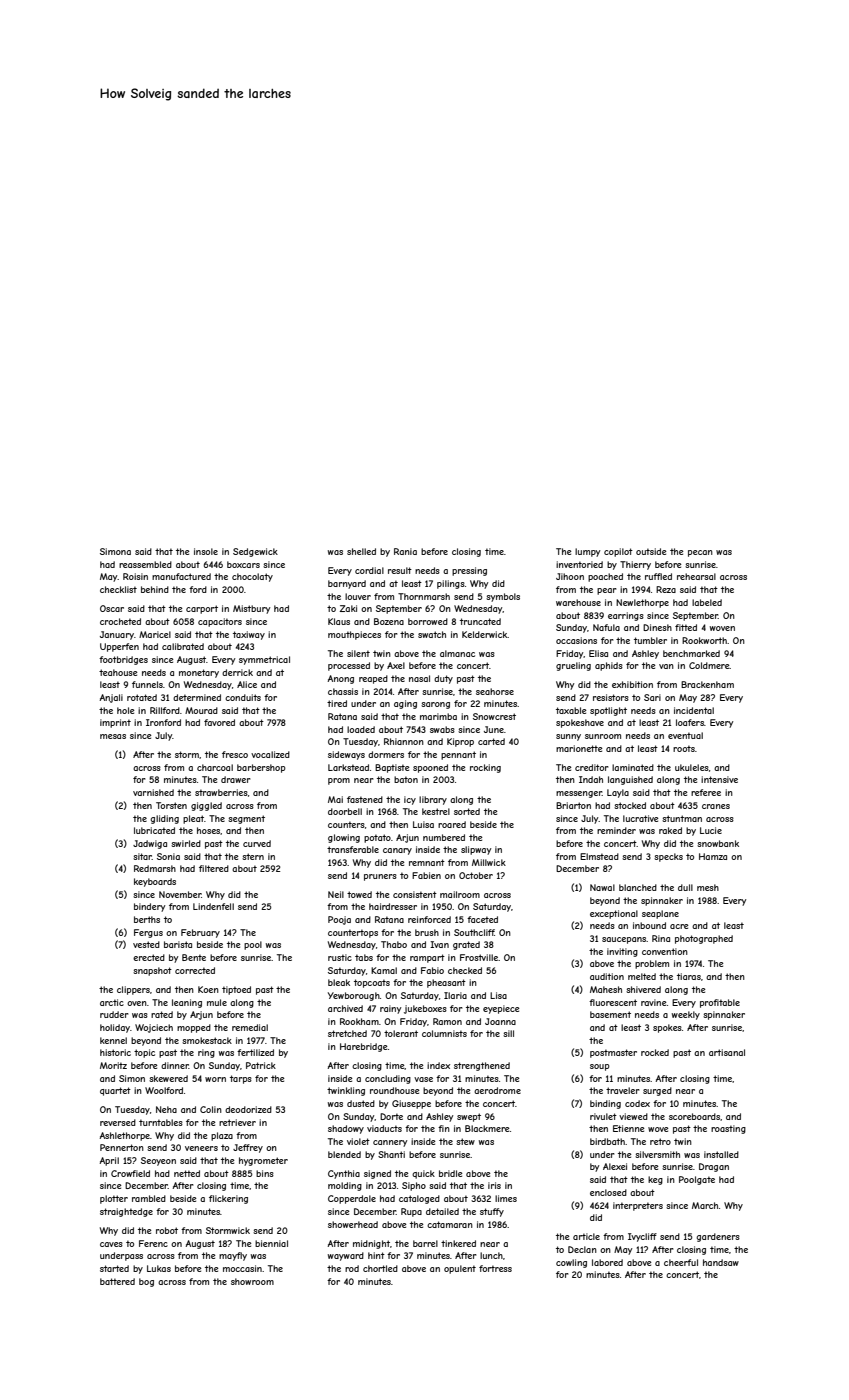  What do you see at coordinates (187, 1173) in the document?
I see `netted` at bounding box center [187, 1173].
